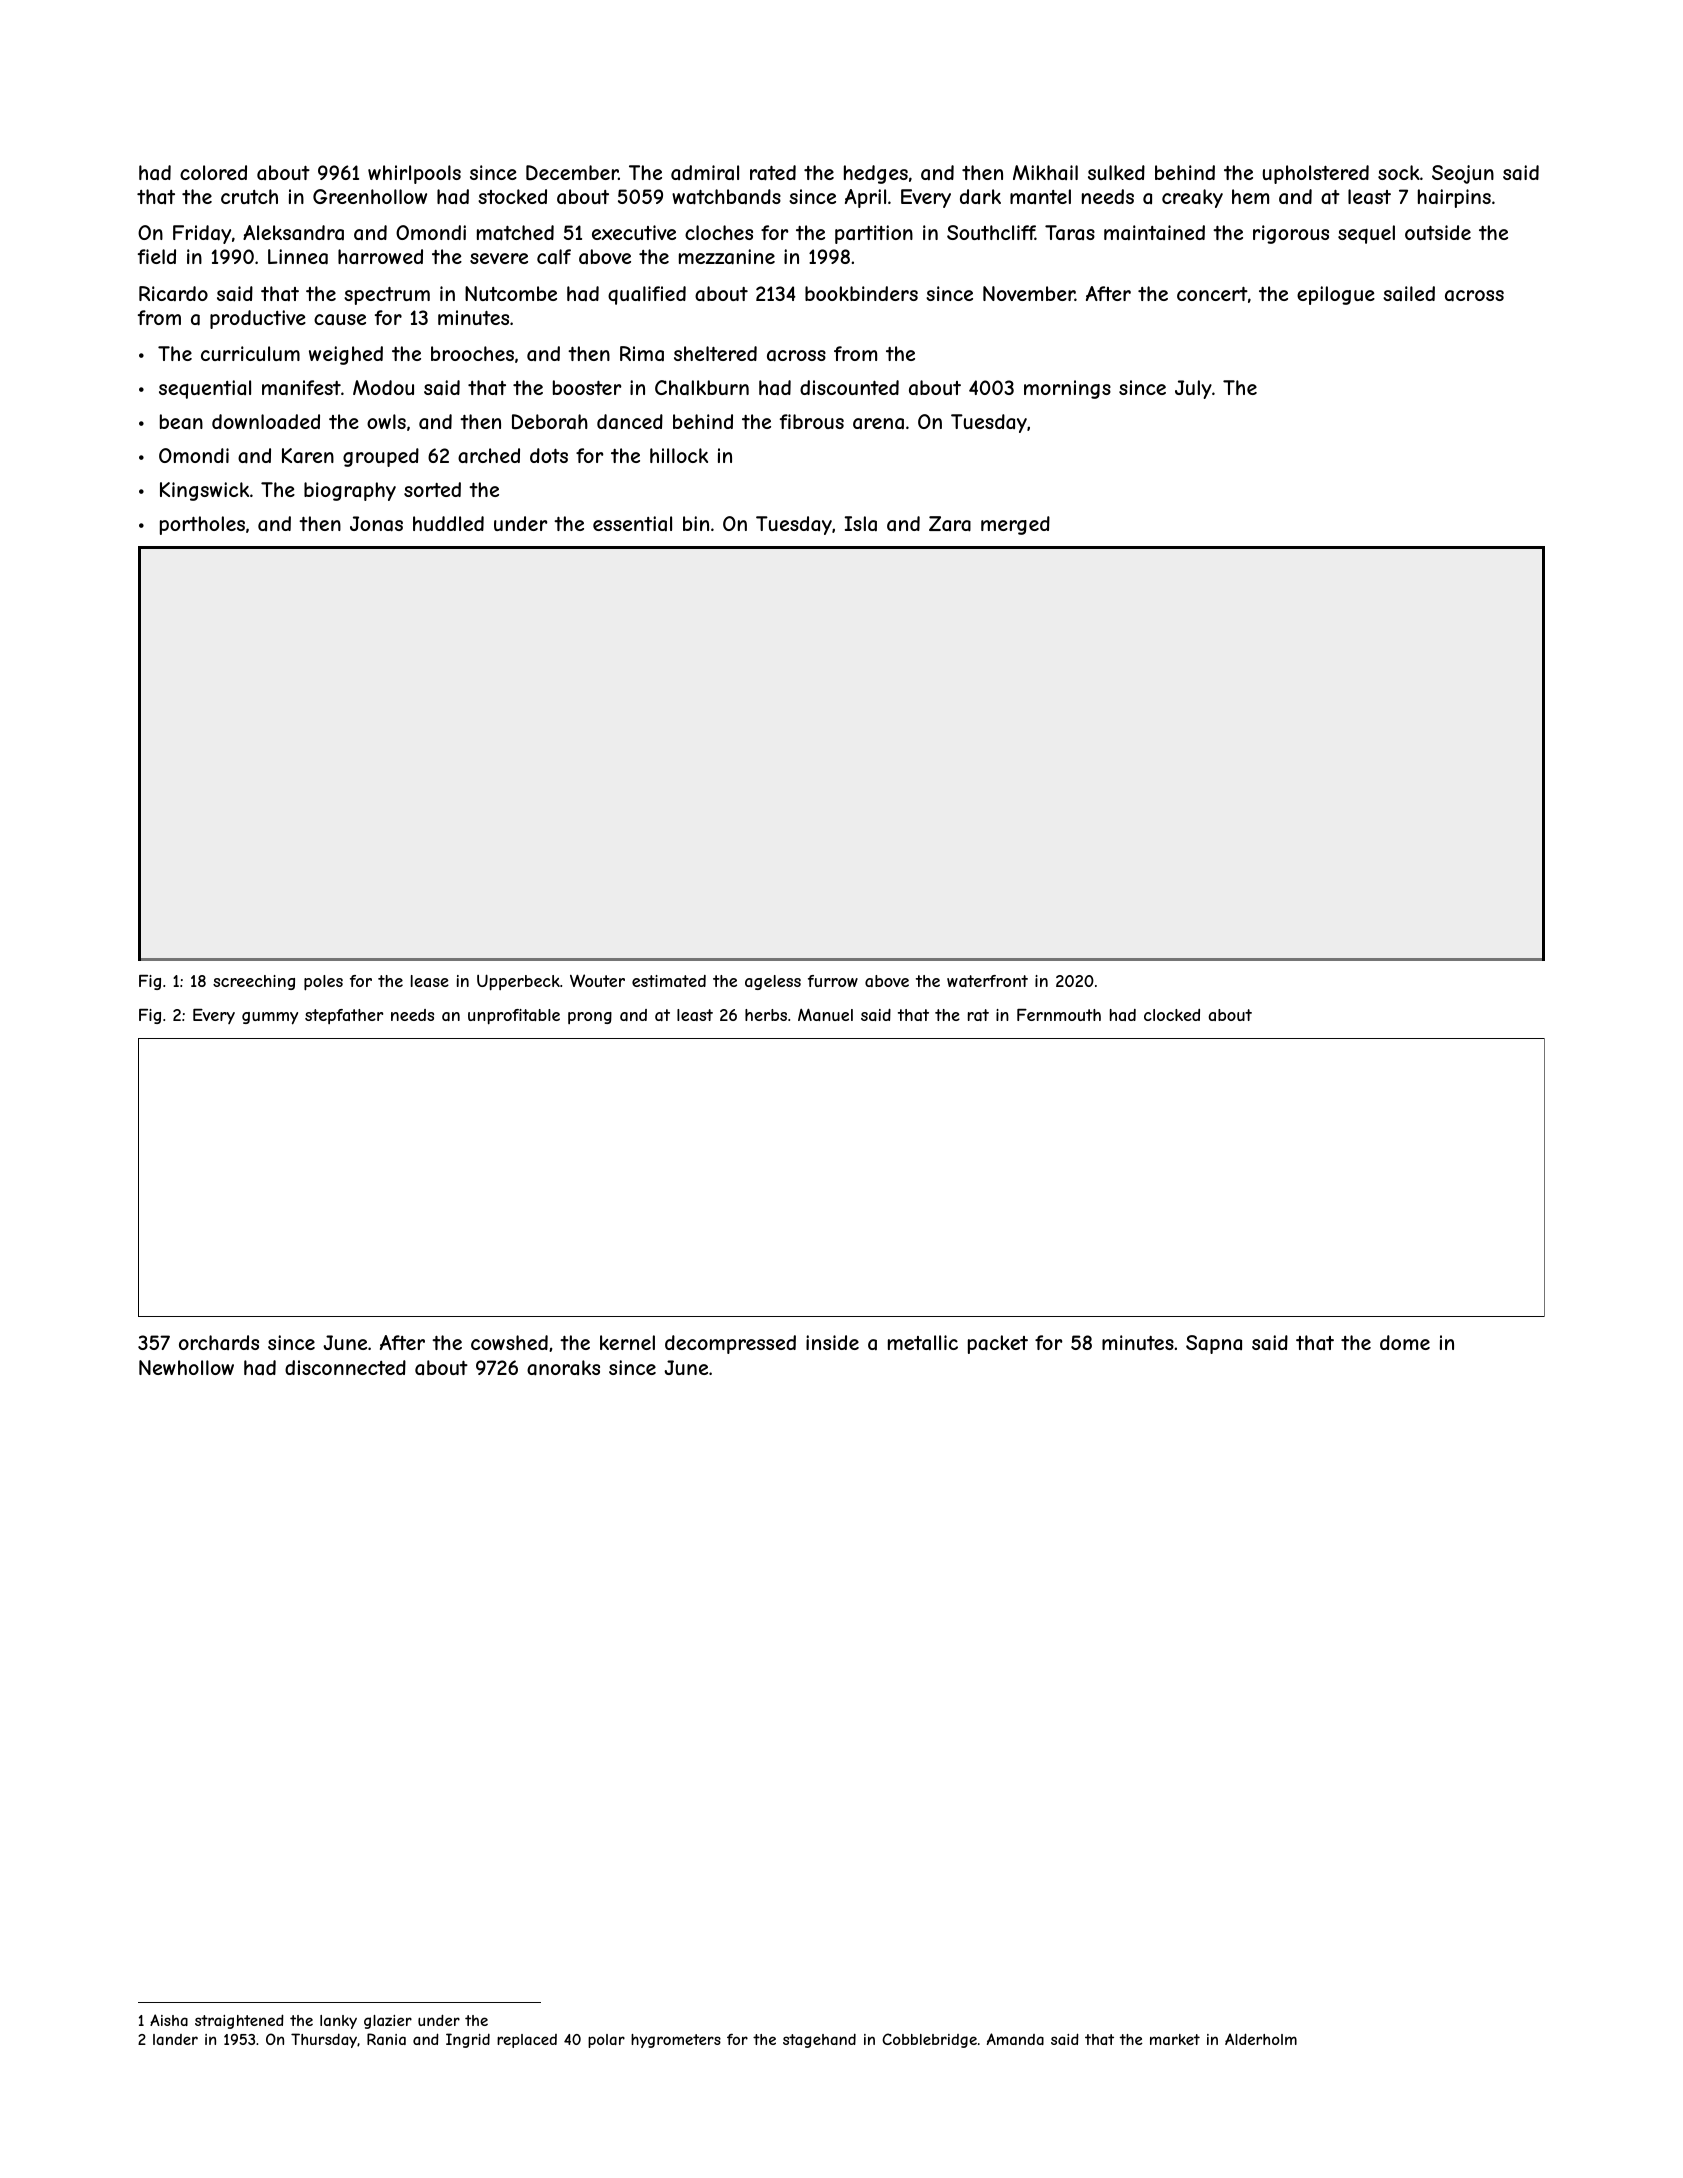 The height and width of the image is (2178, 1683). What do you see at coordinates (308, 456) in the image?
I see `Karen` at bounding box center [308, 456].
